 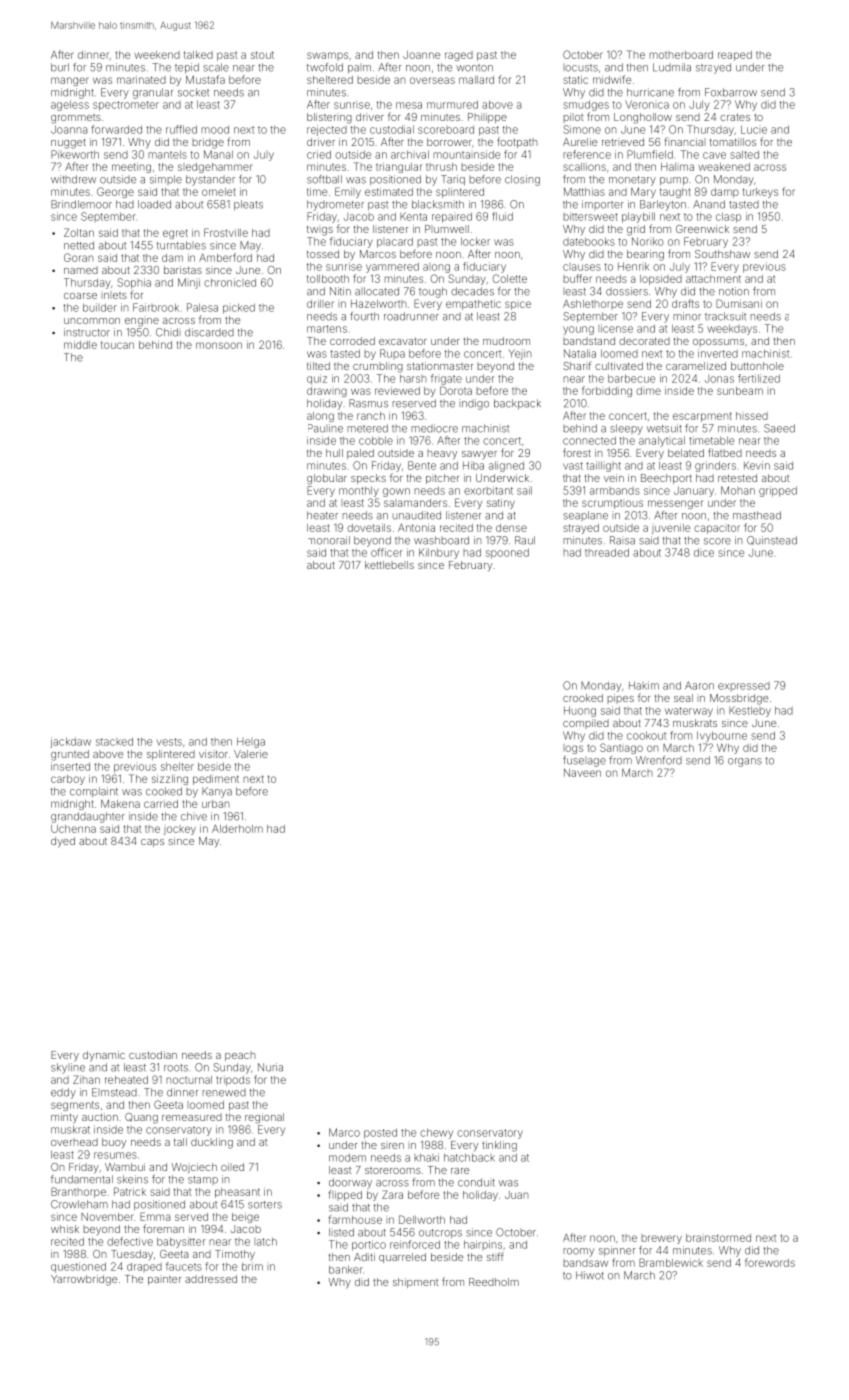 I want to click on posted, so click(x=380, y=1133).
